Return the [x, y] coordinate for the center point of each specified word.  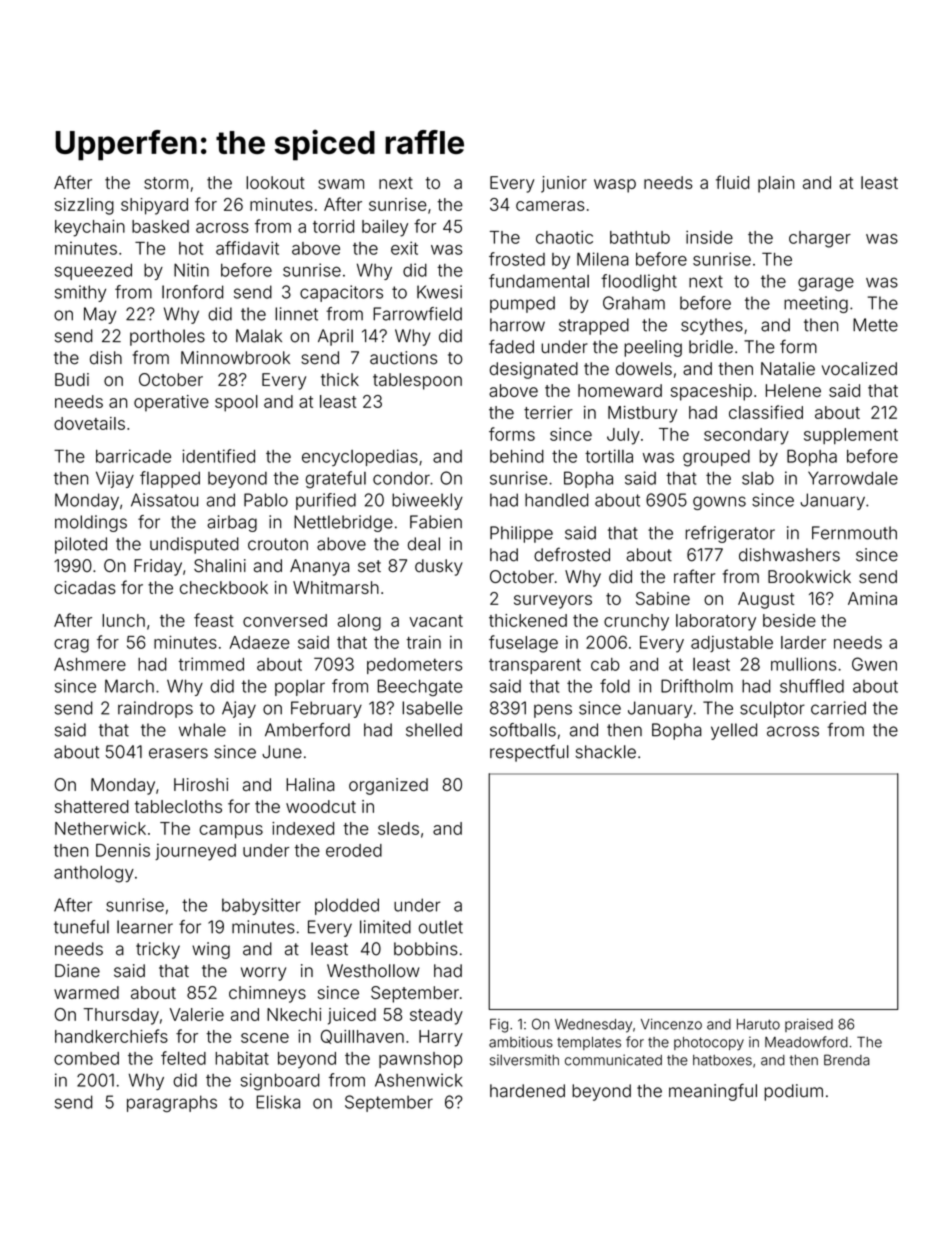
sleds [398, 828]
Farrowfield [417, 314]
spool [236, 403]
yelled [734, 731]
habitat [242, 1058]
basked [160, 226]
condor [401, 478]
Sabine [663, 598]
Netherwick [100, 828]
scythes [712, 326]
